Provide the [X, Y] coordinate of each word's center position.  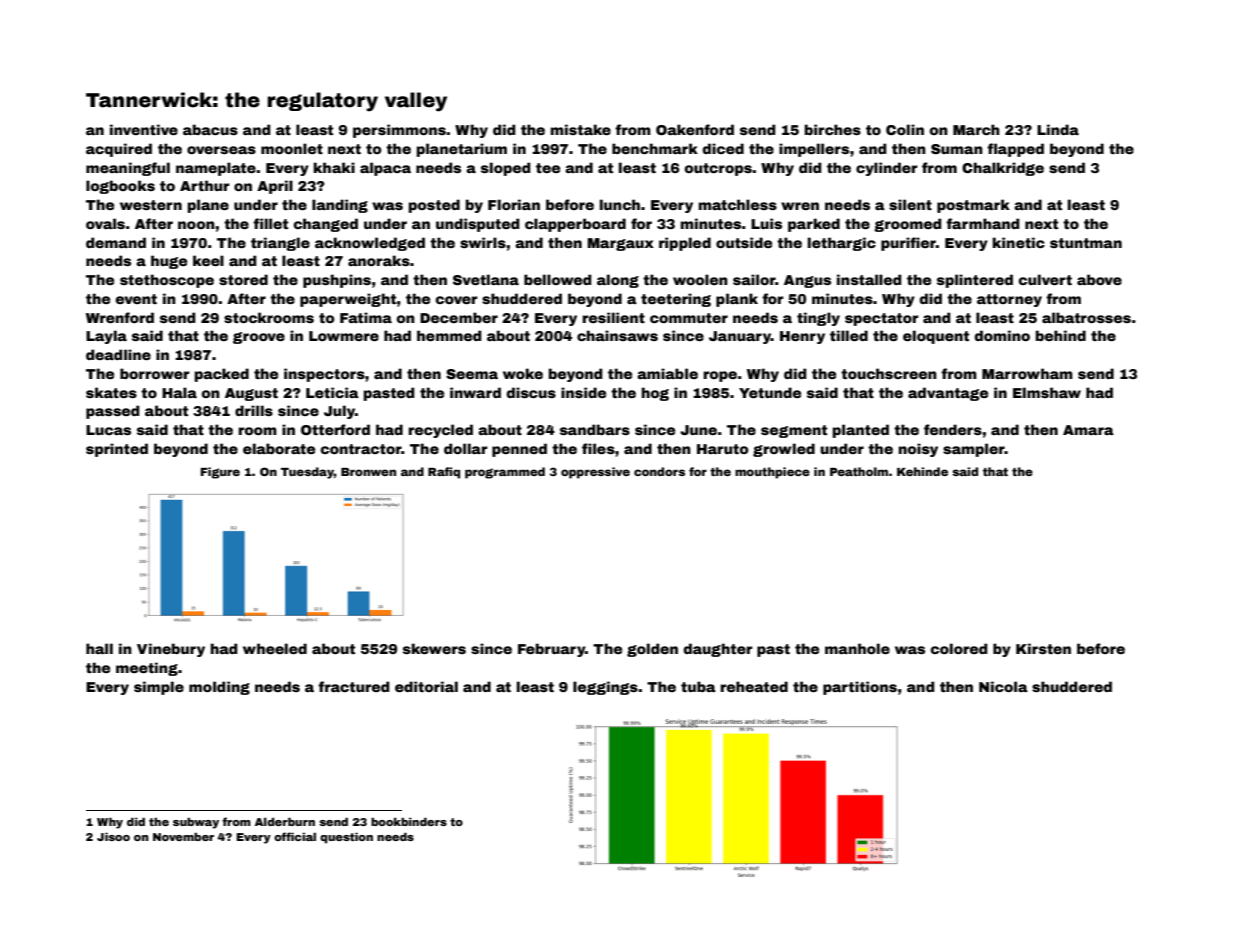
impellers [814, 150]
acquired [119, 150]
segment [794, 431]
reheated [754, 686]
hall [99, 648]
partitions [860, 688]
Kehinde [922, 471]
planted [861, 431]
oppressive [595, 473]
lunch [620, 204]
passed [113, 412]
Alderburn [285, 822]
